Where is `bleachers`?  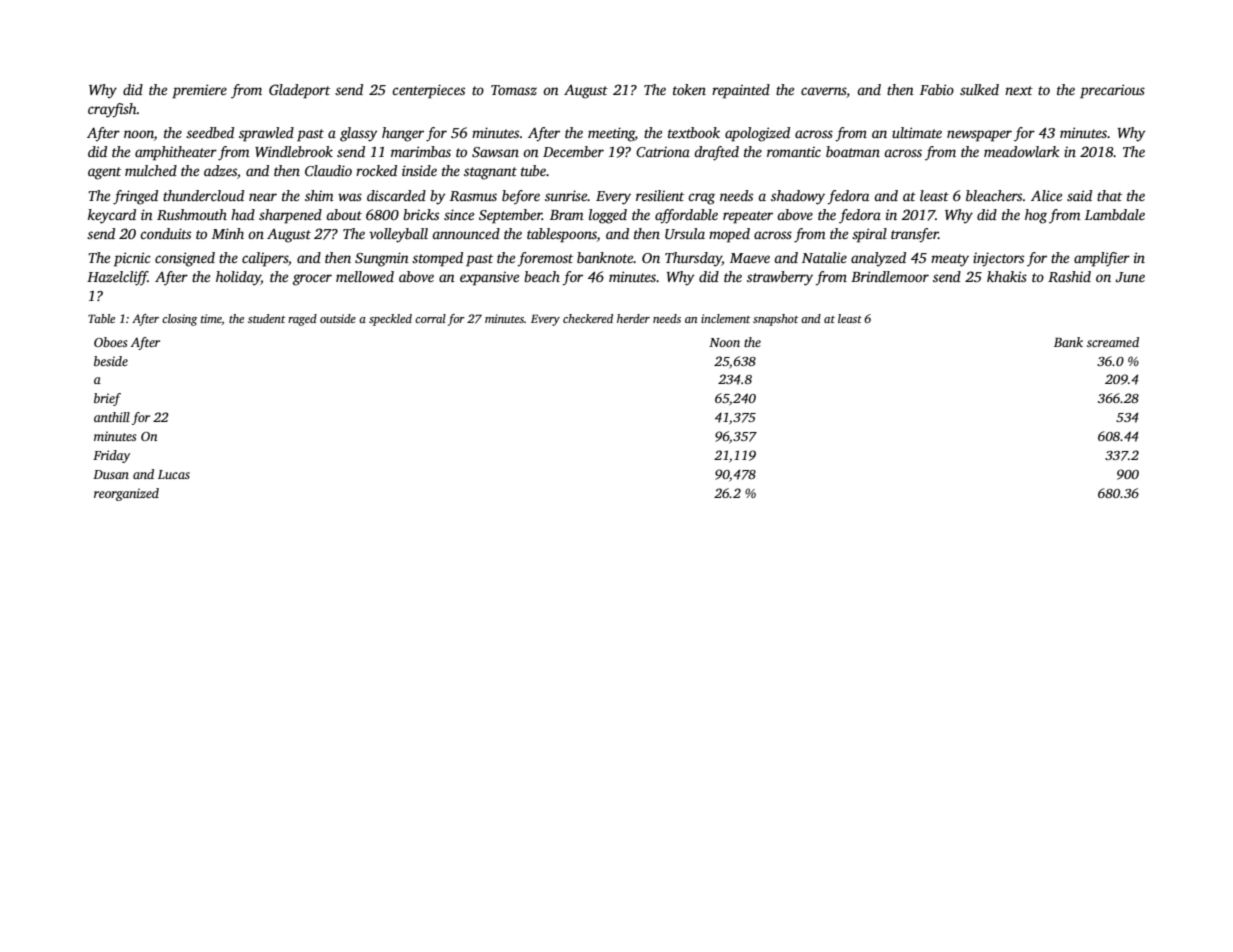
bleachers is located at coordinates (994, 195).
